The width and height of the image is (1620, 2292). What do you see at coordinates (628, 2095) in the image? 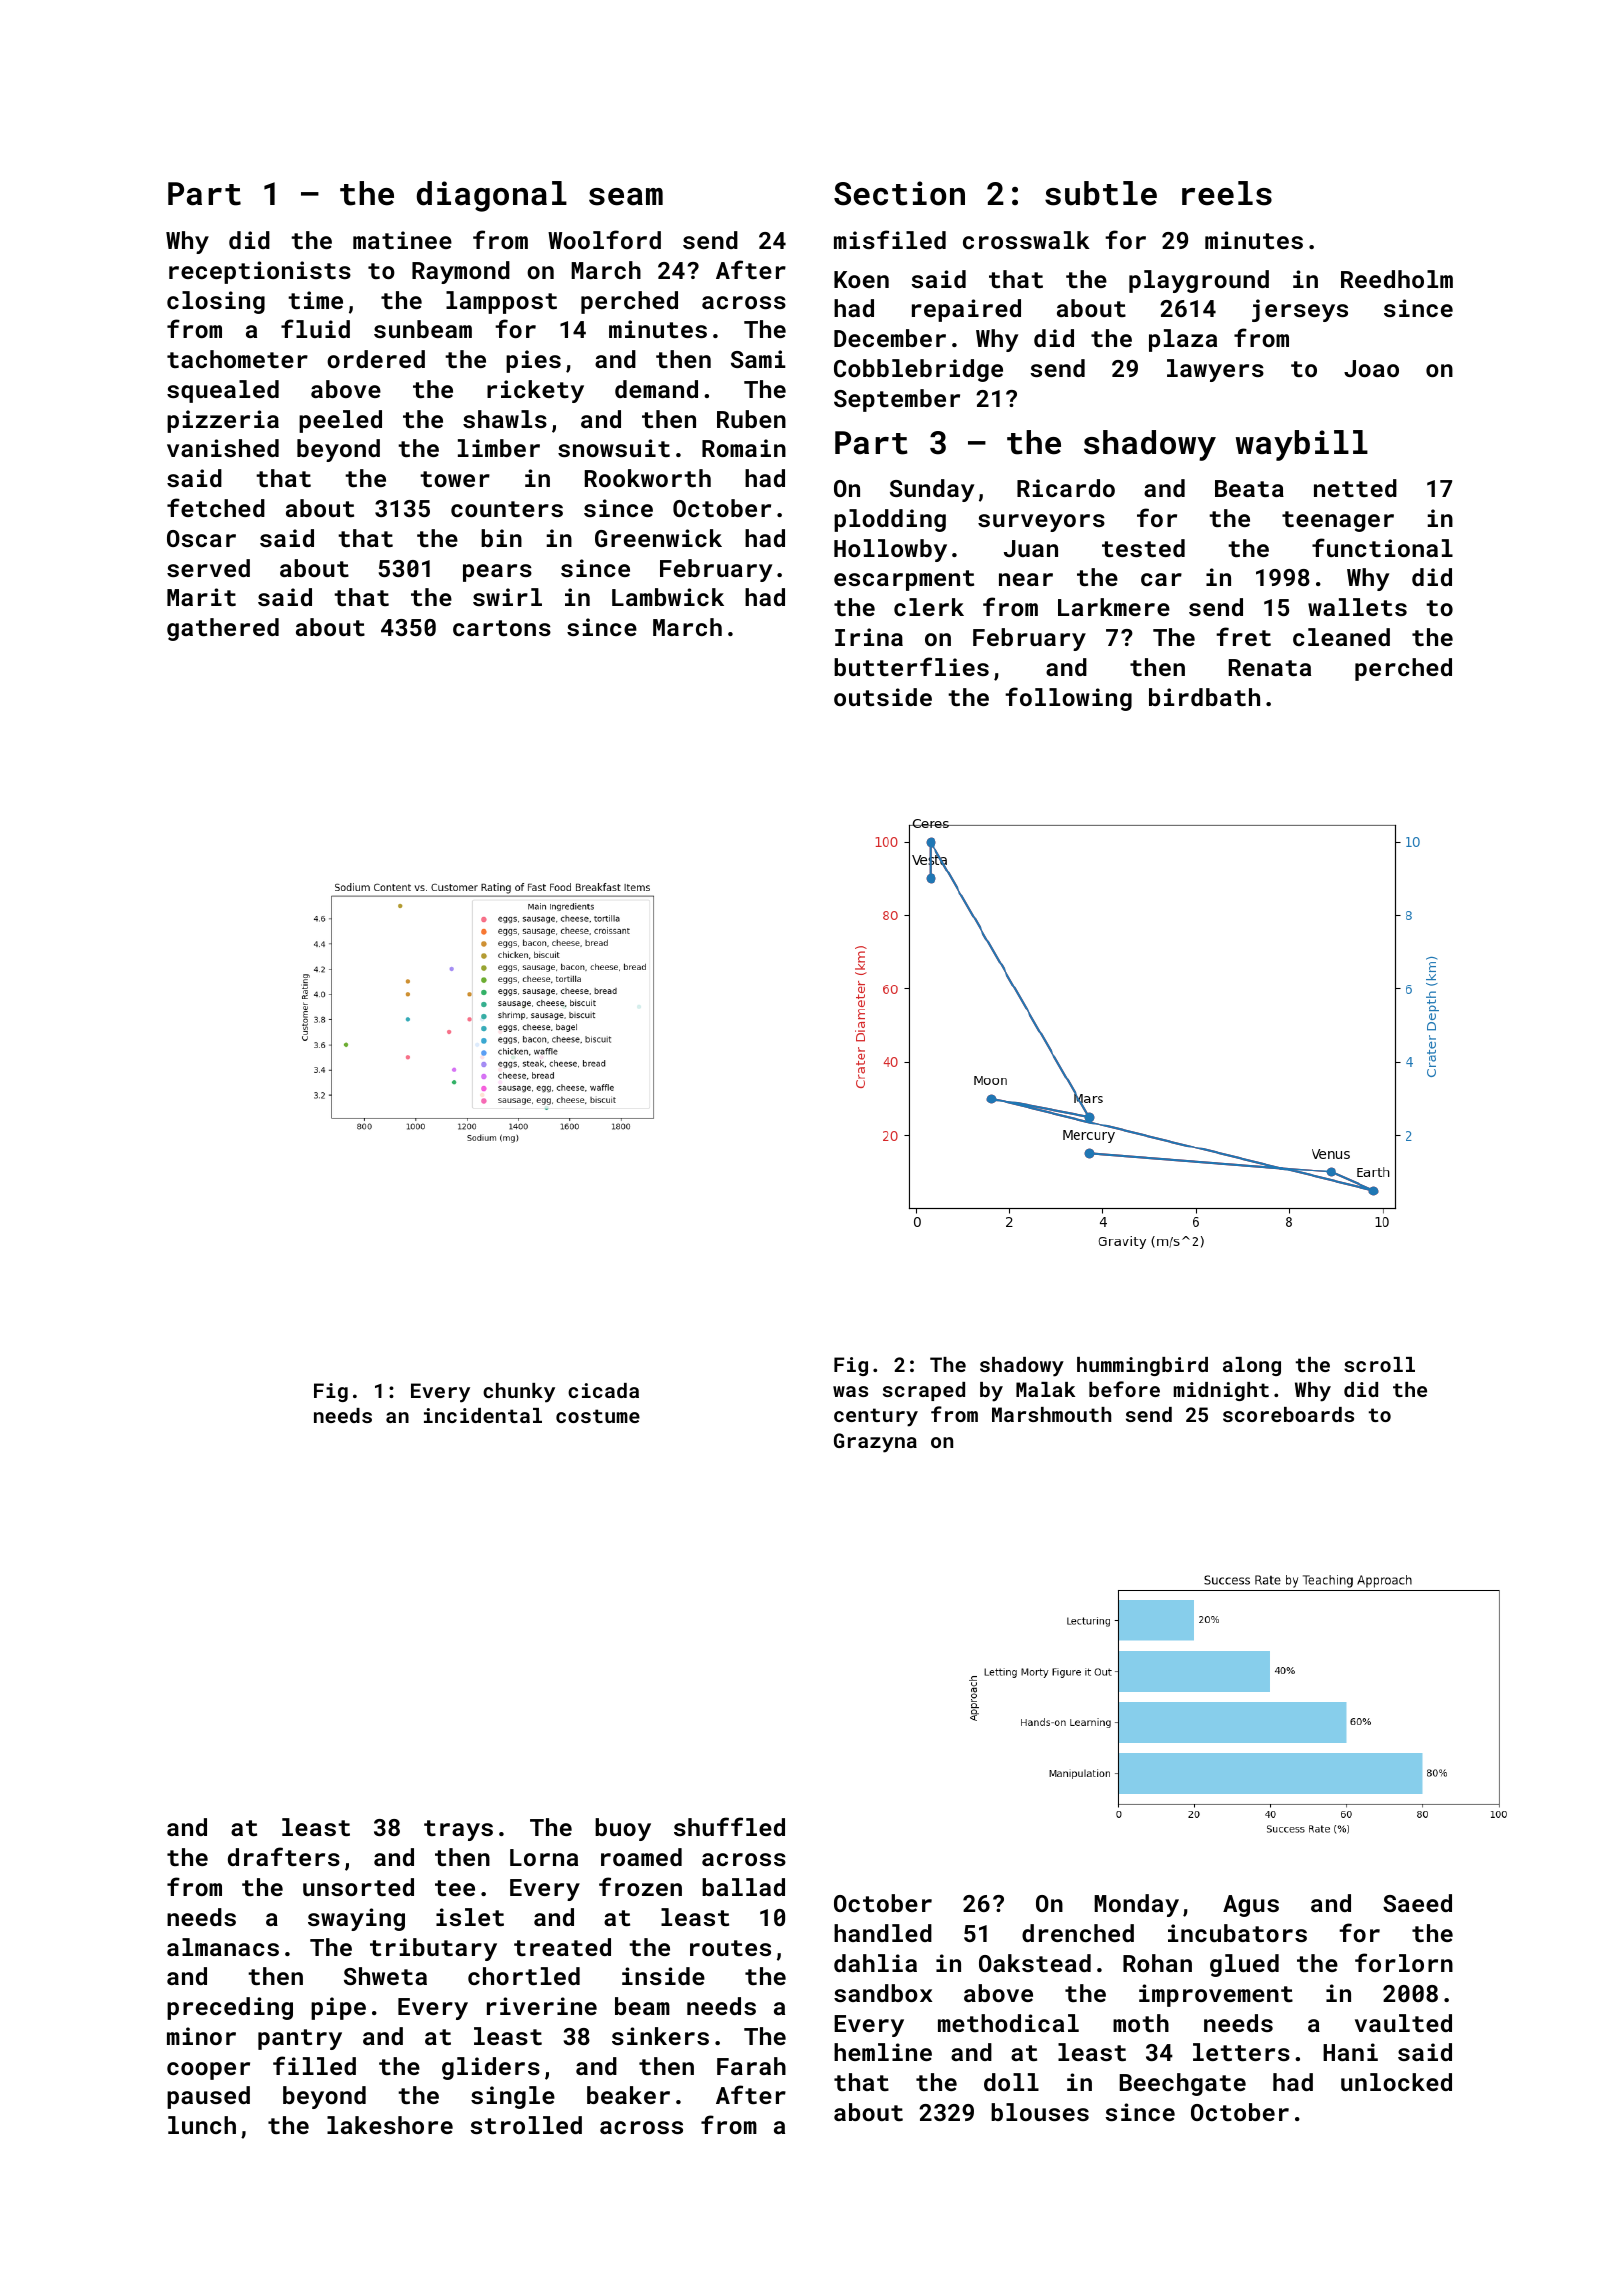
I see `beaker` at bounding box center [628, 2095].
